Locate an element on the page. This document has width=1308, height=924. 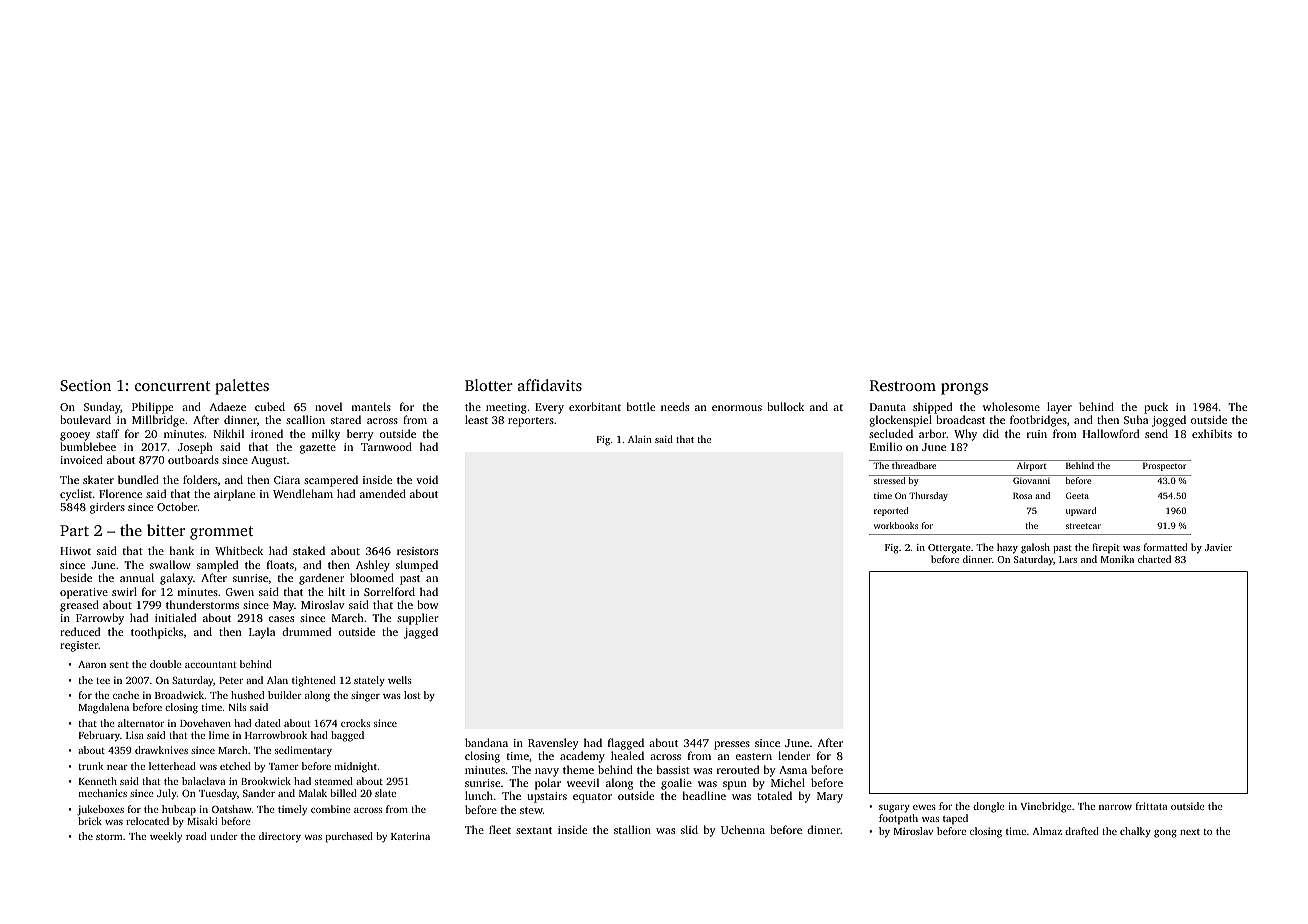
Blotter is located at coordinates (489, 385).
